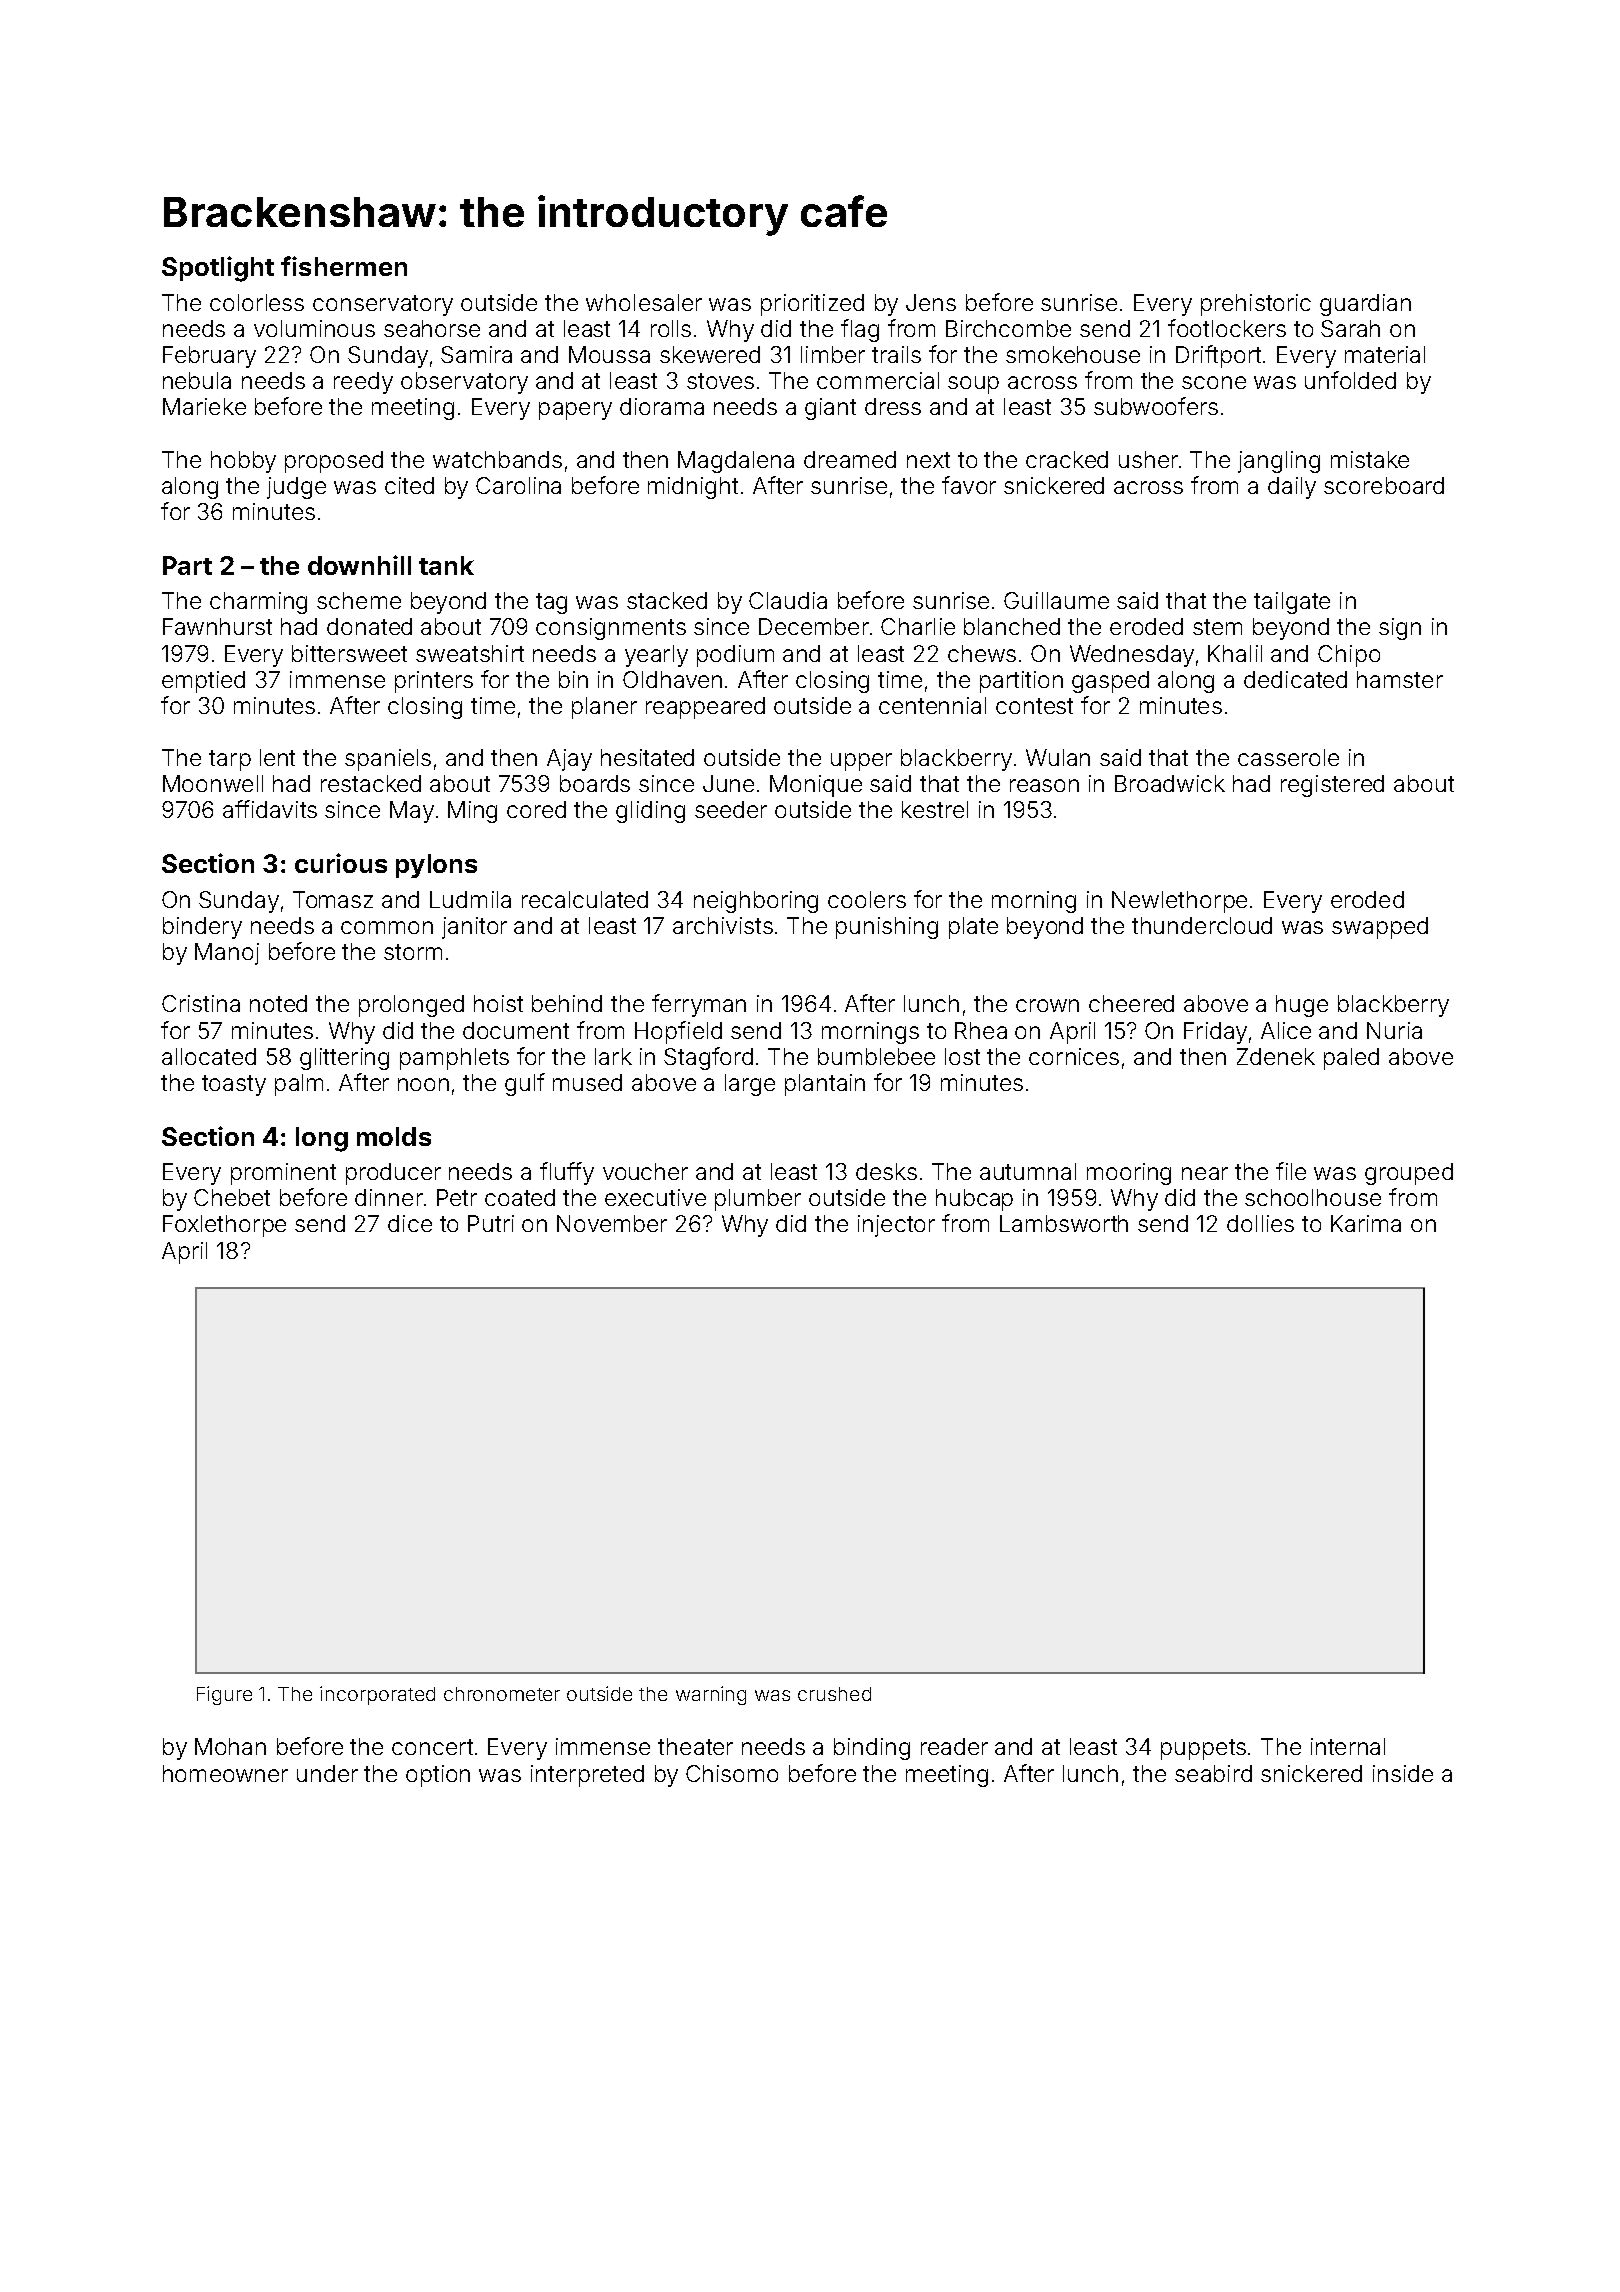  I want to click on injector, so click(896, 1226).
